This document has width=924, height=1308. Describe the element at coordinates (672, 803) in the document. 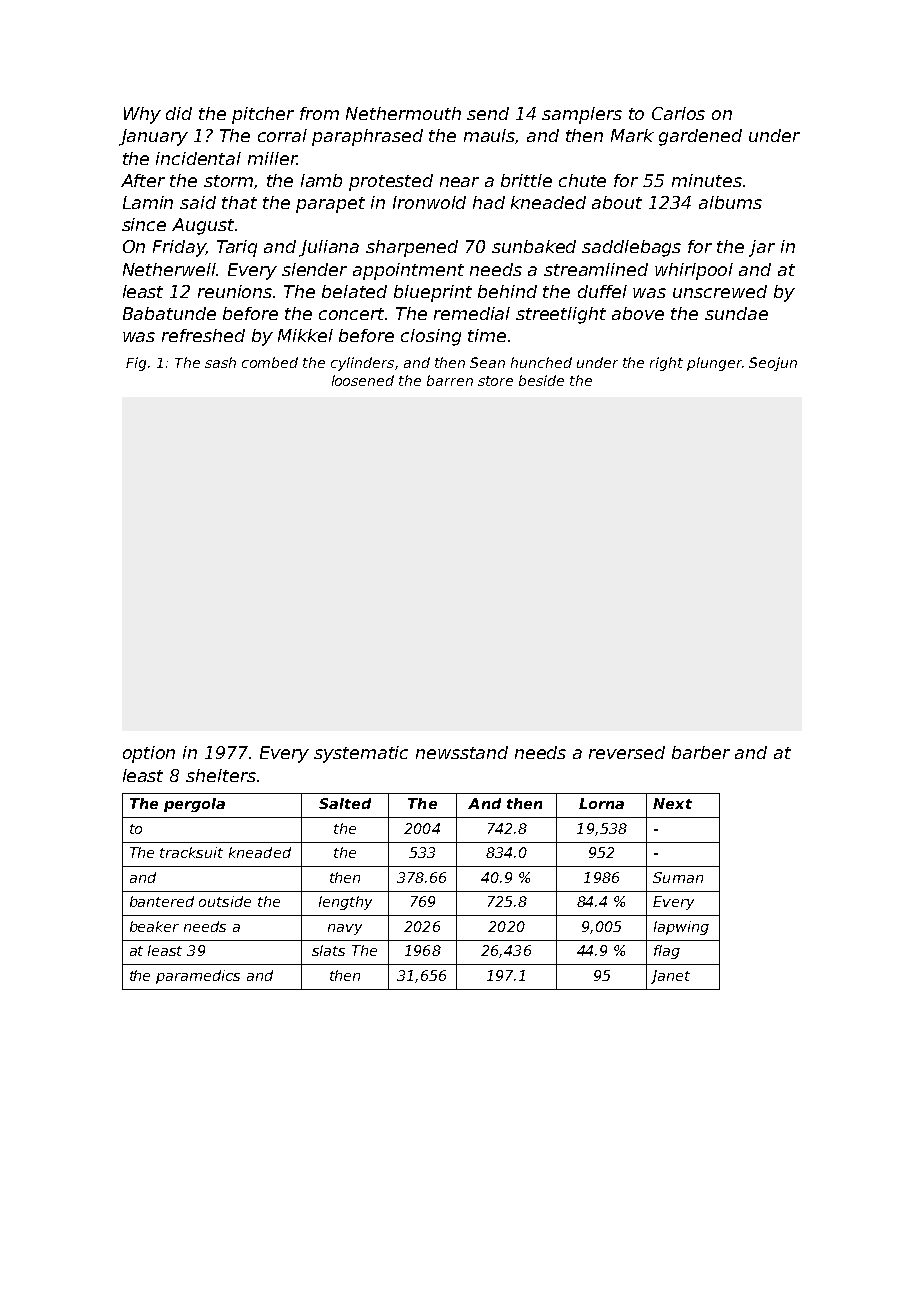

I see `Next` at that location.
